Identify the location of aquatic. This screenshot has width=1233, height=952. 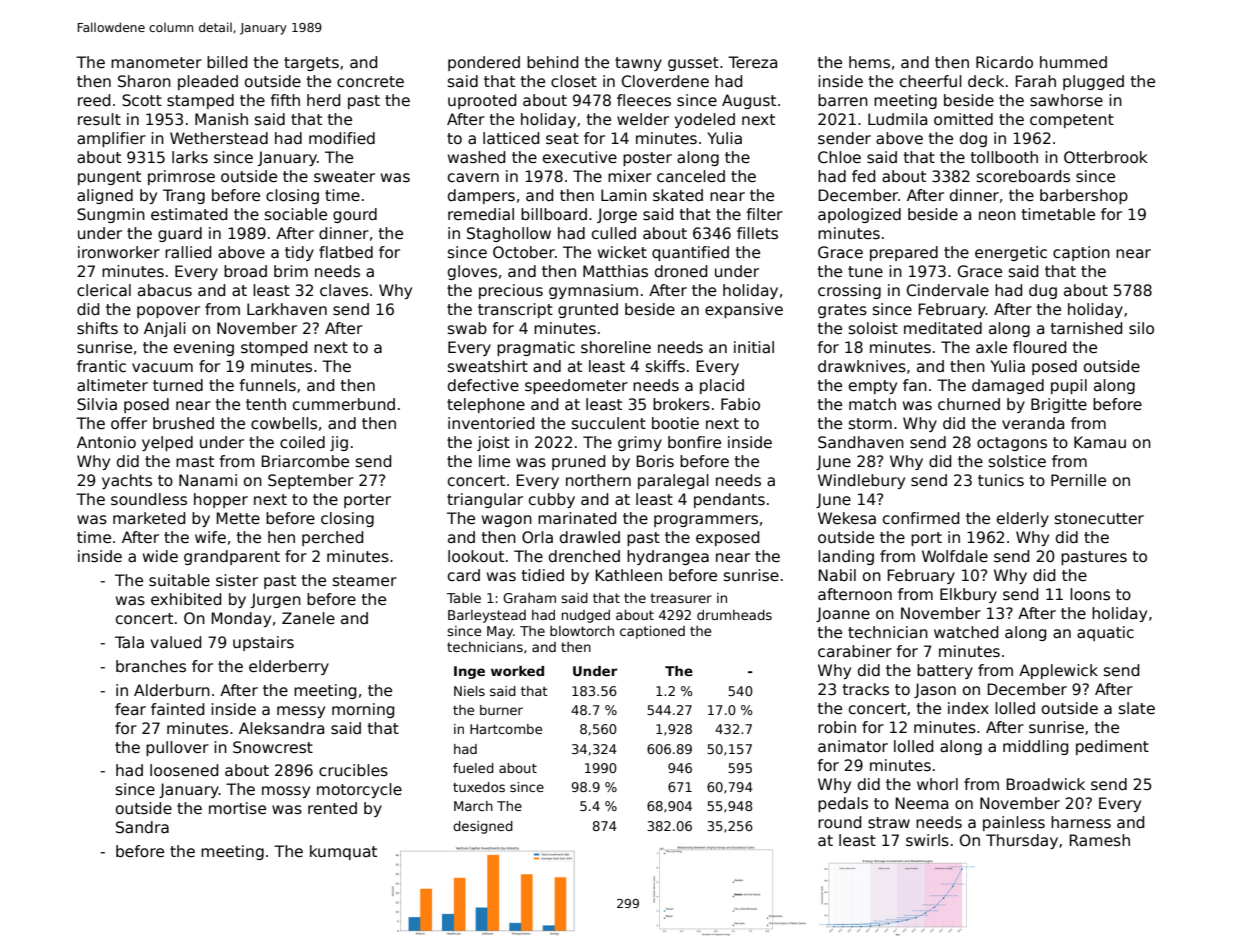
(1105, 633).
